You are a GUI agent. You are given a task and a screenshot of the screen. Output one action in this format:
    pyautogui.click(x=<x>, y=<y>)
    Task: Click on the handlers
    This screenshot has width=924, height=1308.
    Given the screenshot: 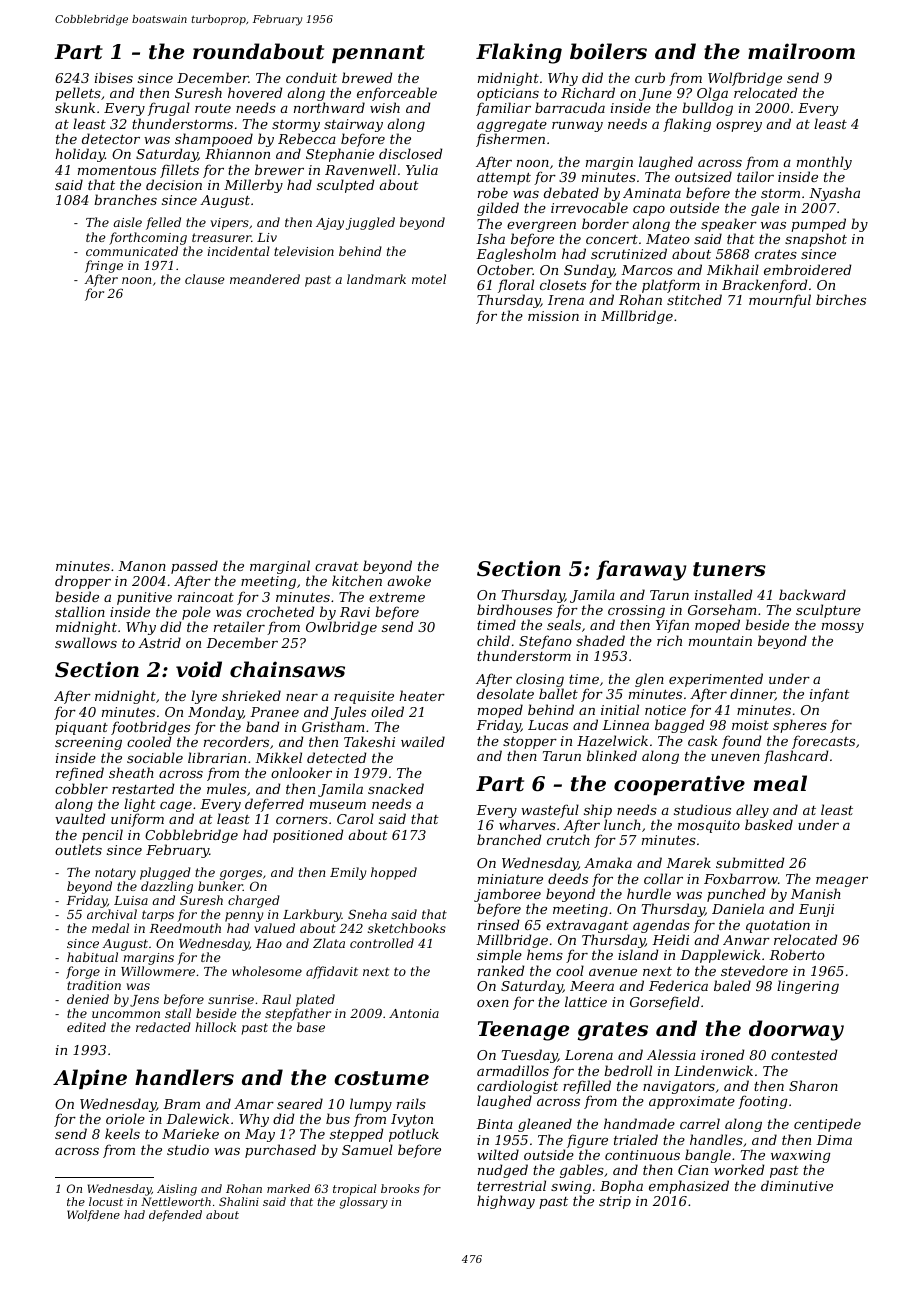 What is the action you would take?
    pyautogui.click(x=184, y=1077)
